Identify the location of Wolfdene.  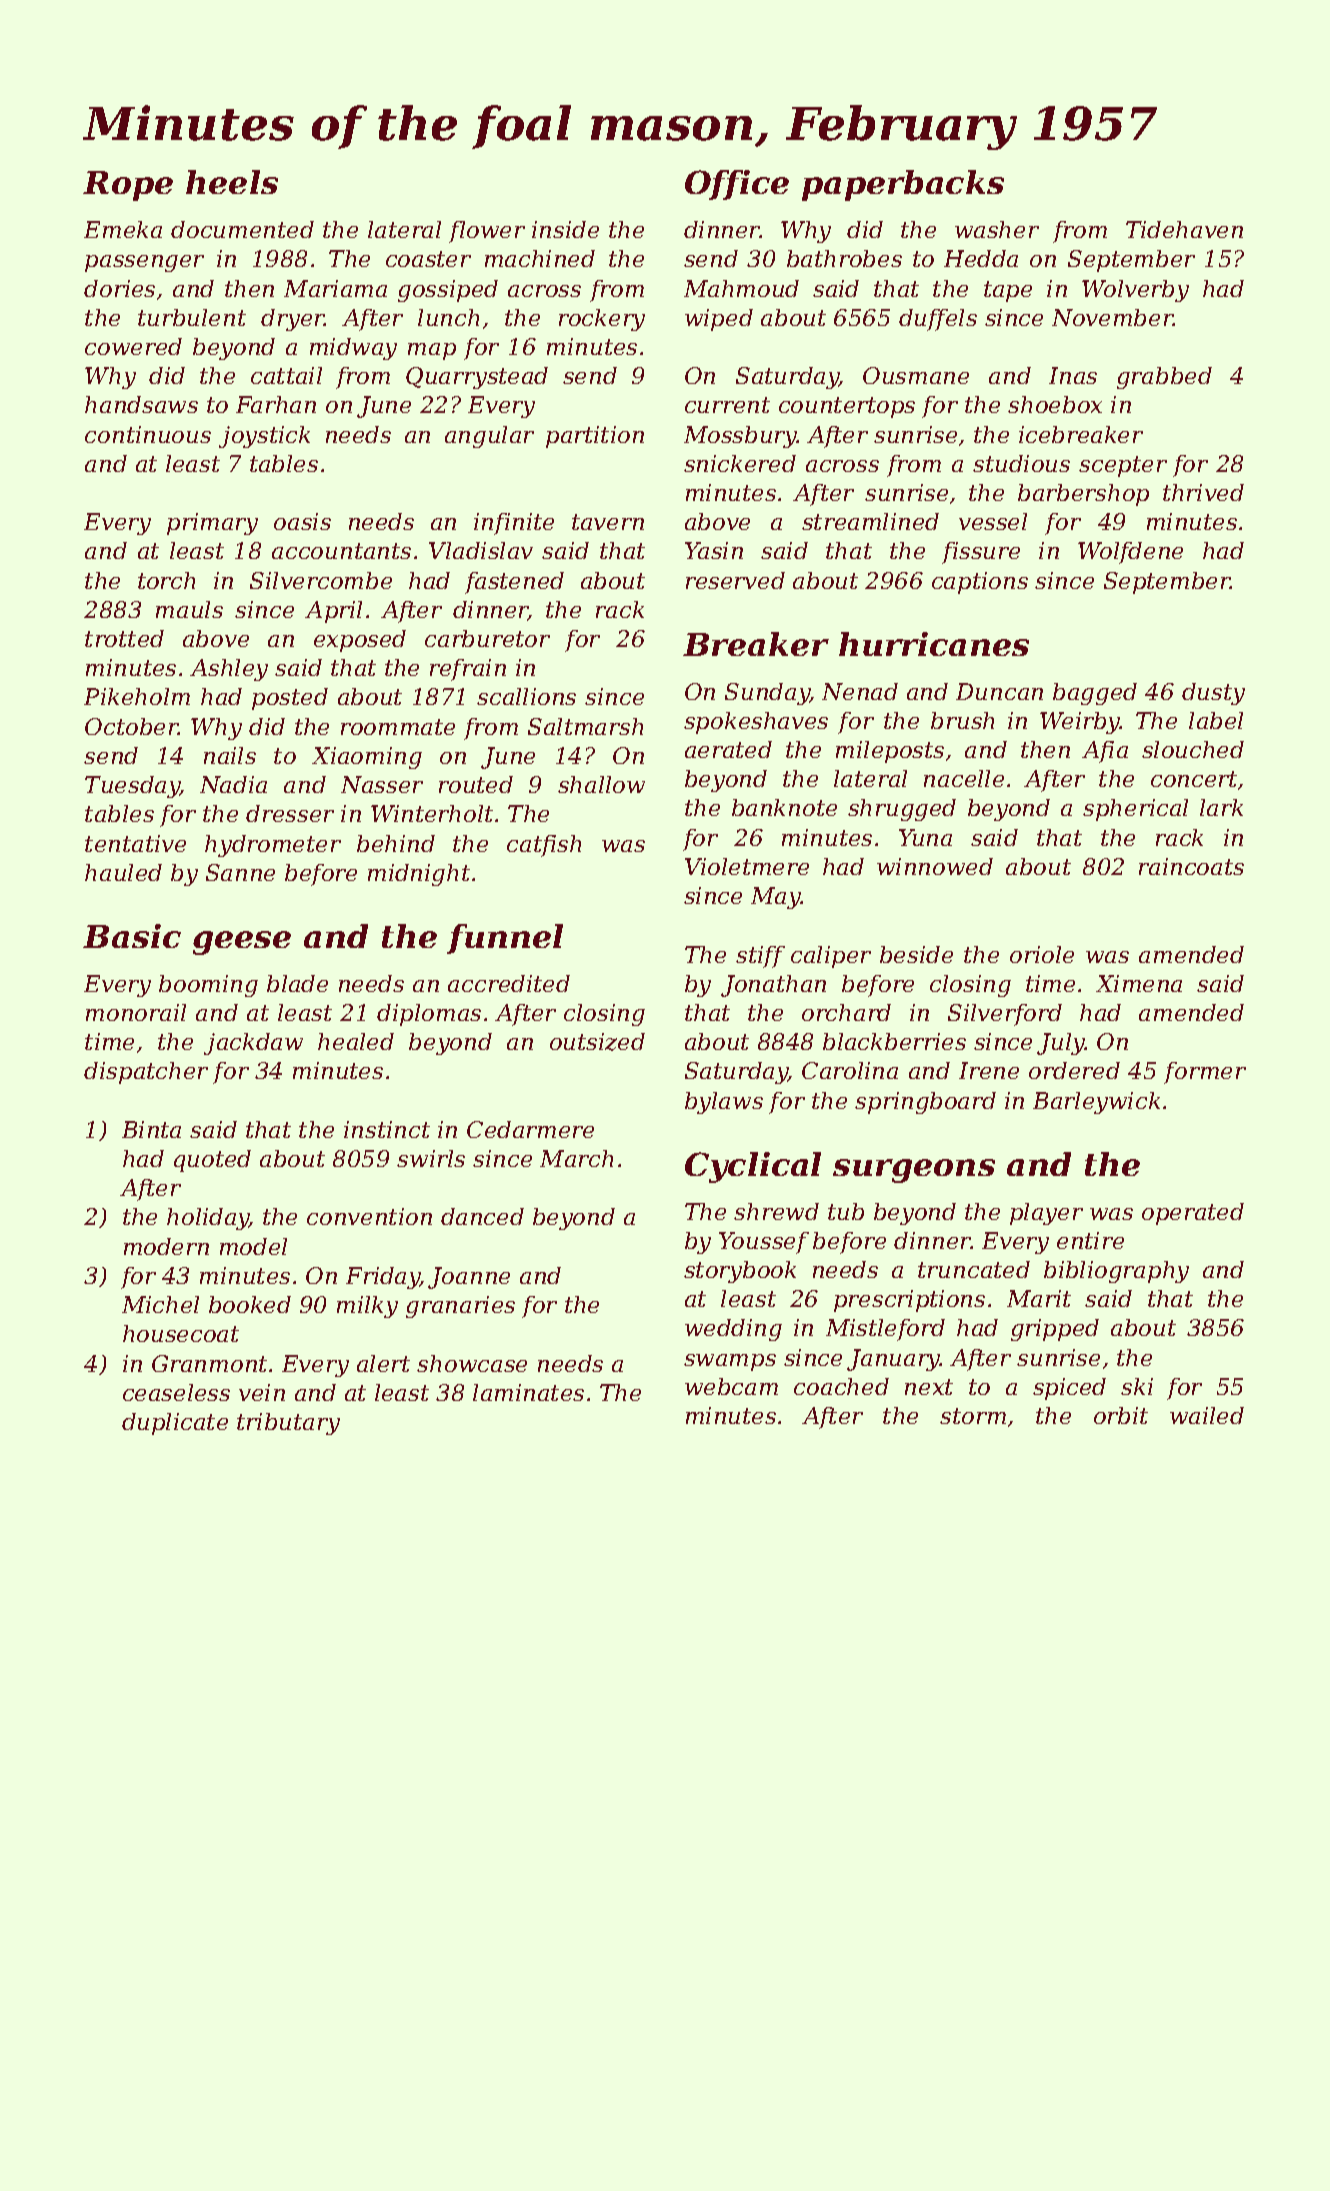
(1130, 553).
